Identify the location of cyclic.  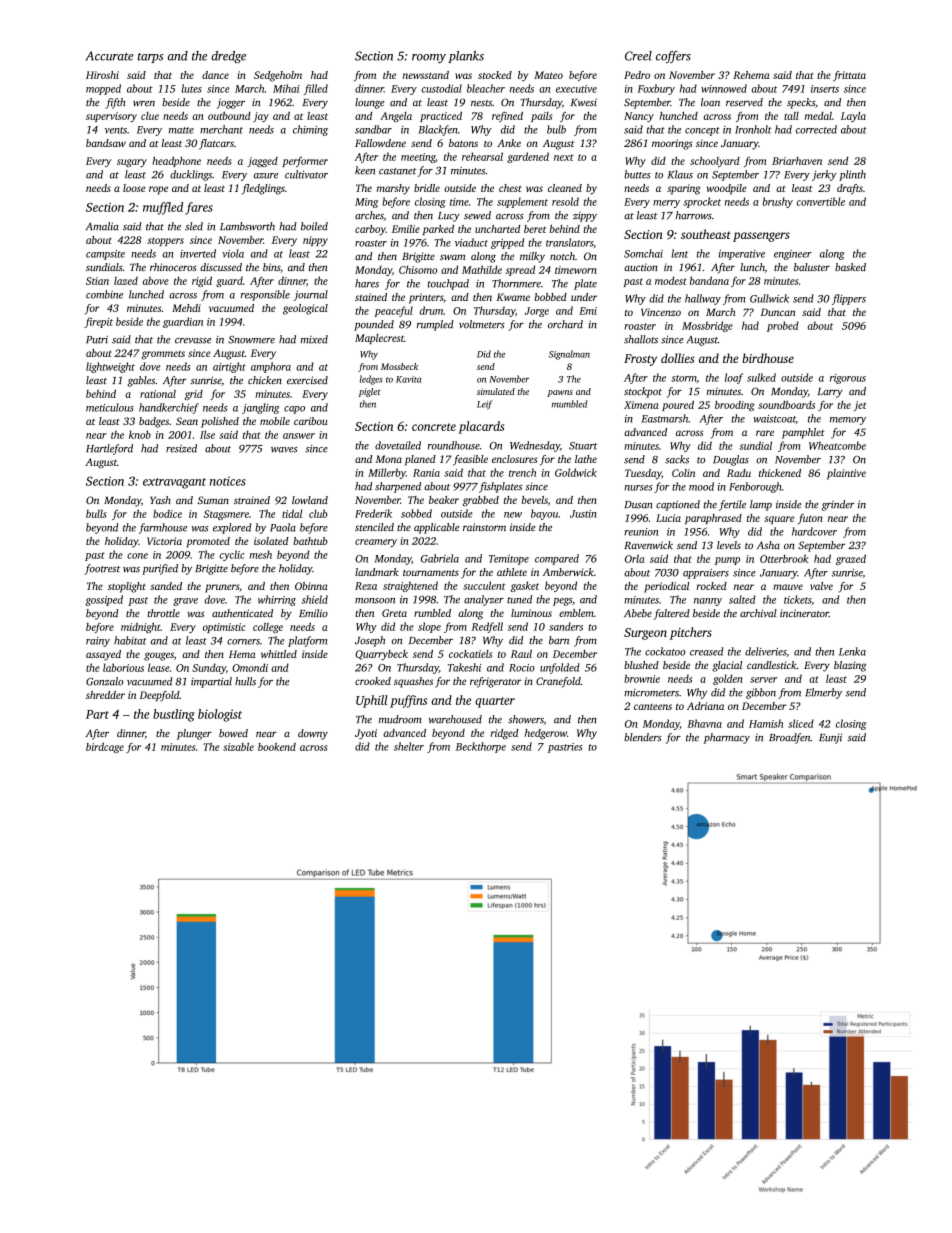
(231, 555).
